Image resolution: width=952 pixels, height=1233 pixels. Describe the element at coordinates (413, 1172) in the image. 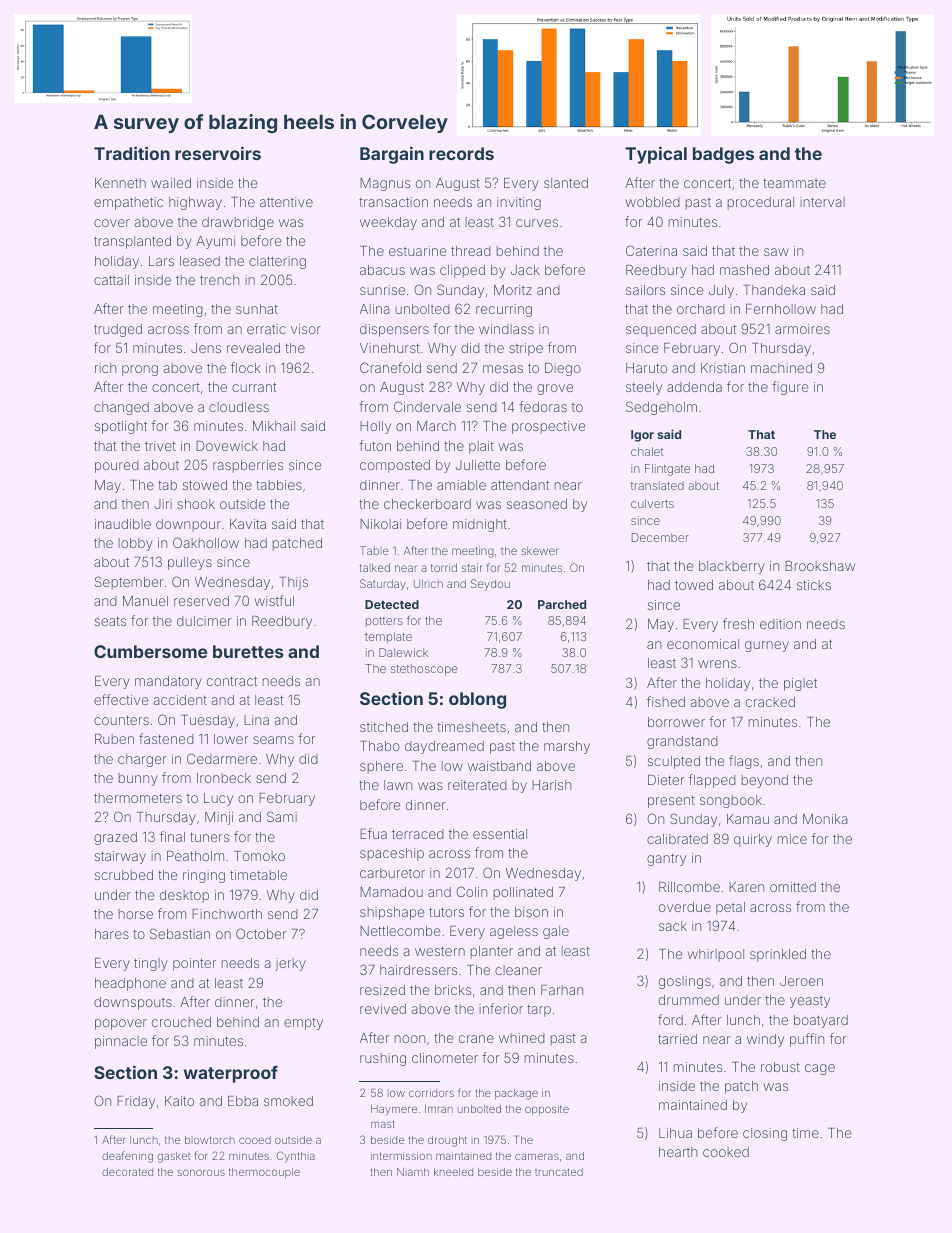

I see `Niamh` at that location.
